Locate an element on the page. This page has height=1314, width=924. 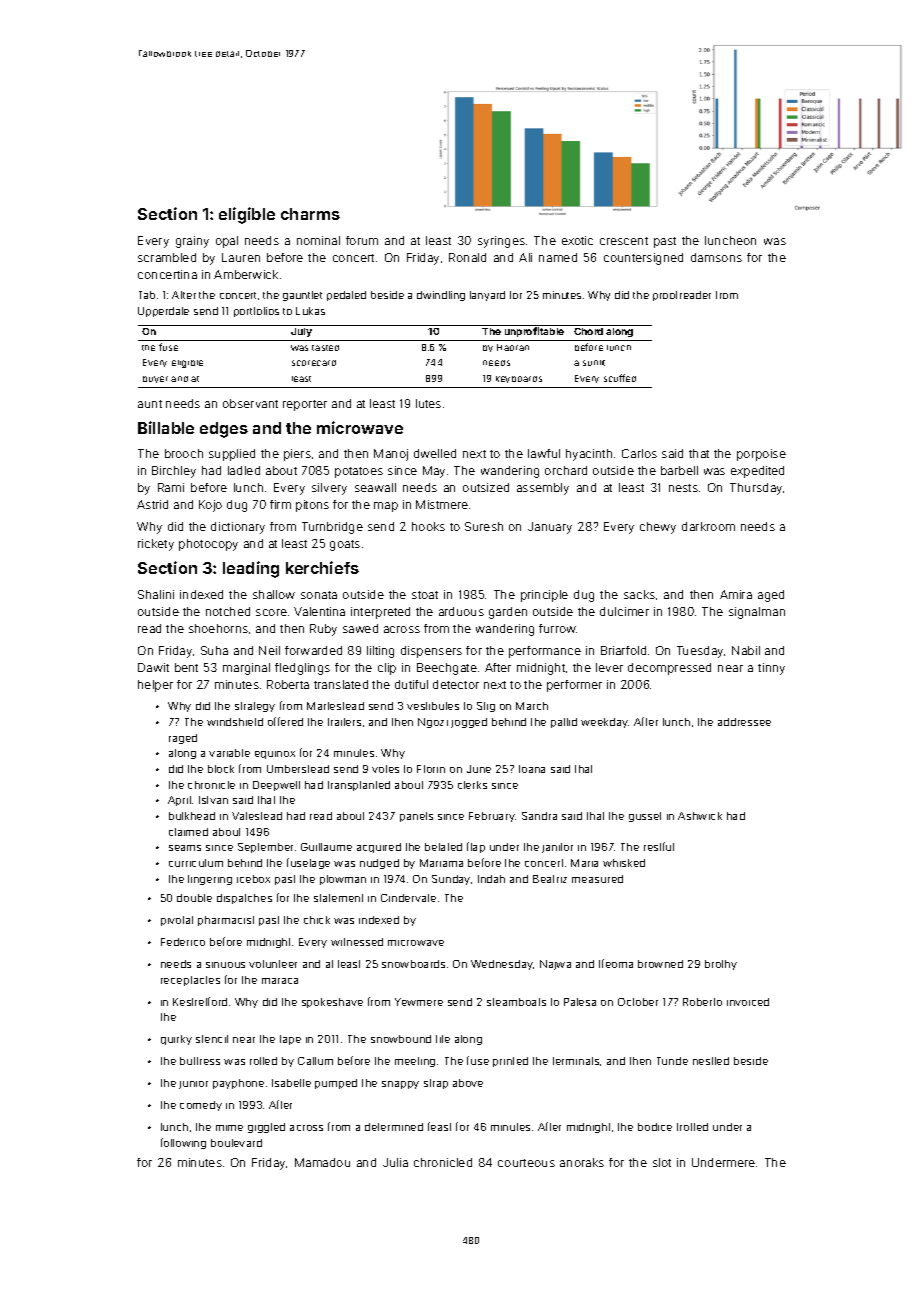
Ioana is located at coordinates (532, 769).
